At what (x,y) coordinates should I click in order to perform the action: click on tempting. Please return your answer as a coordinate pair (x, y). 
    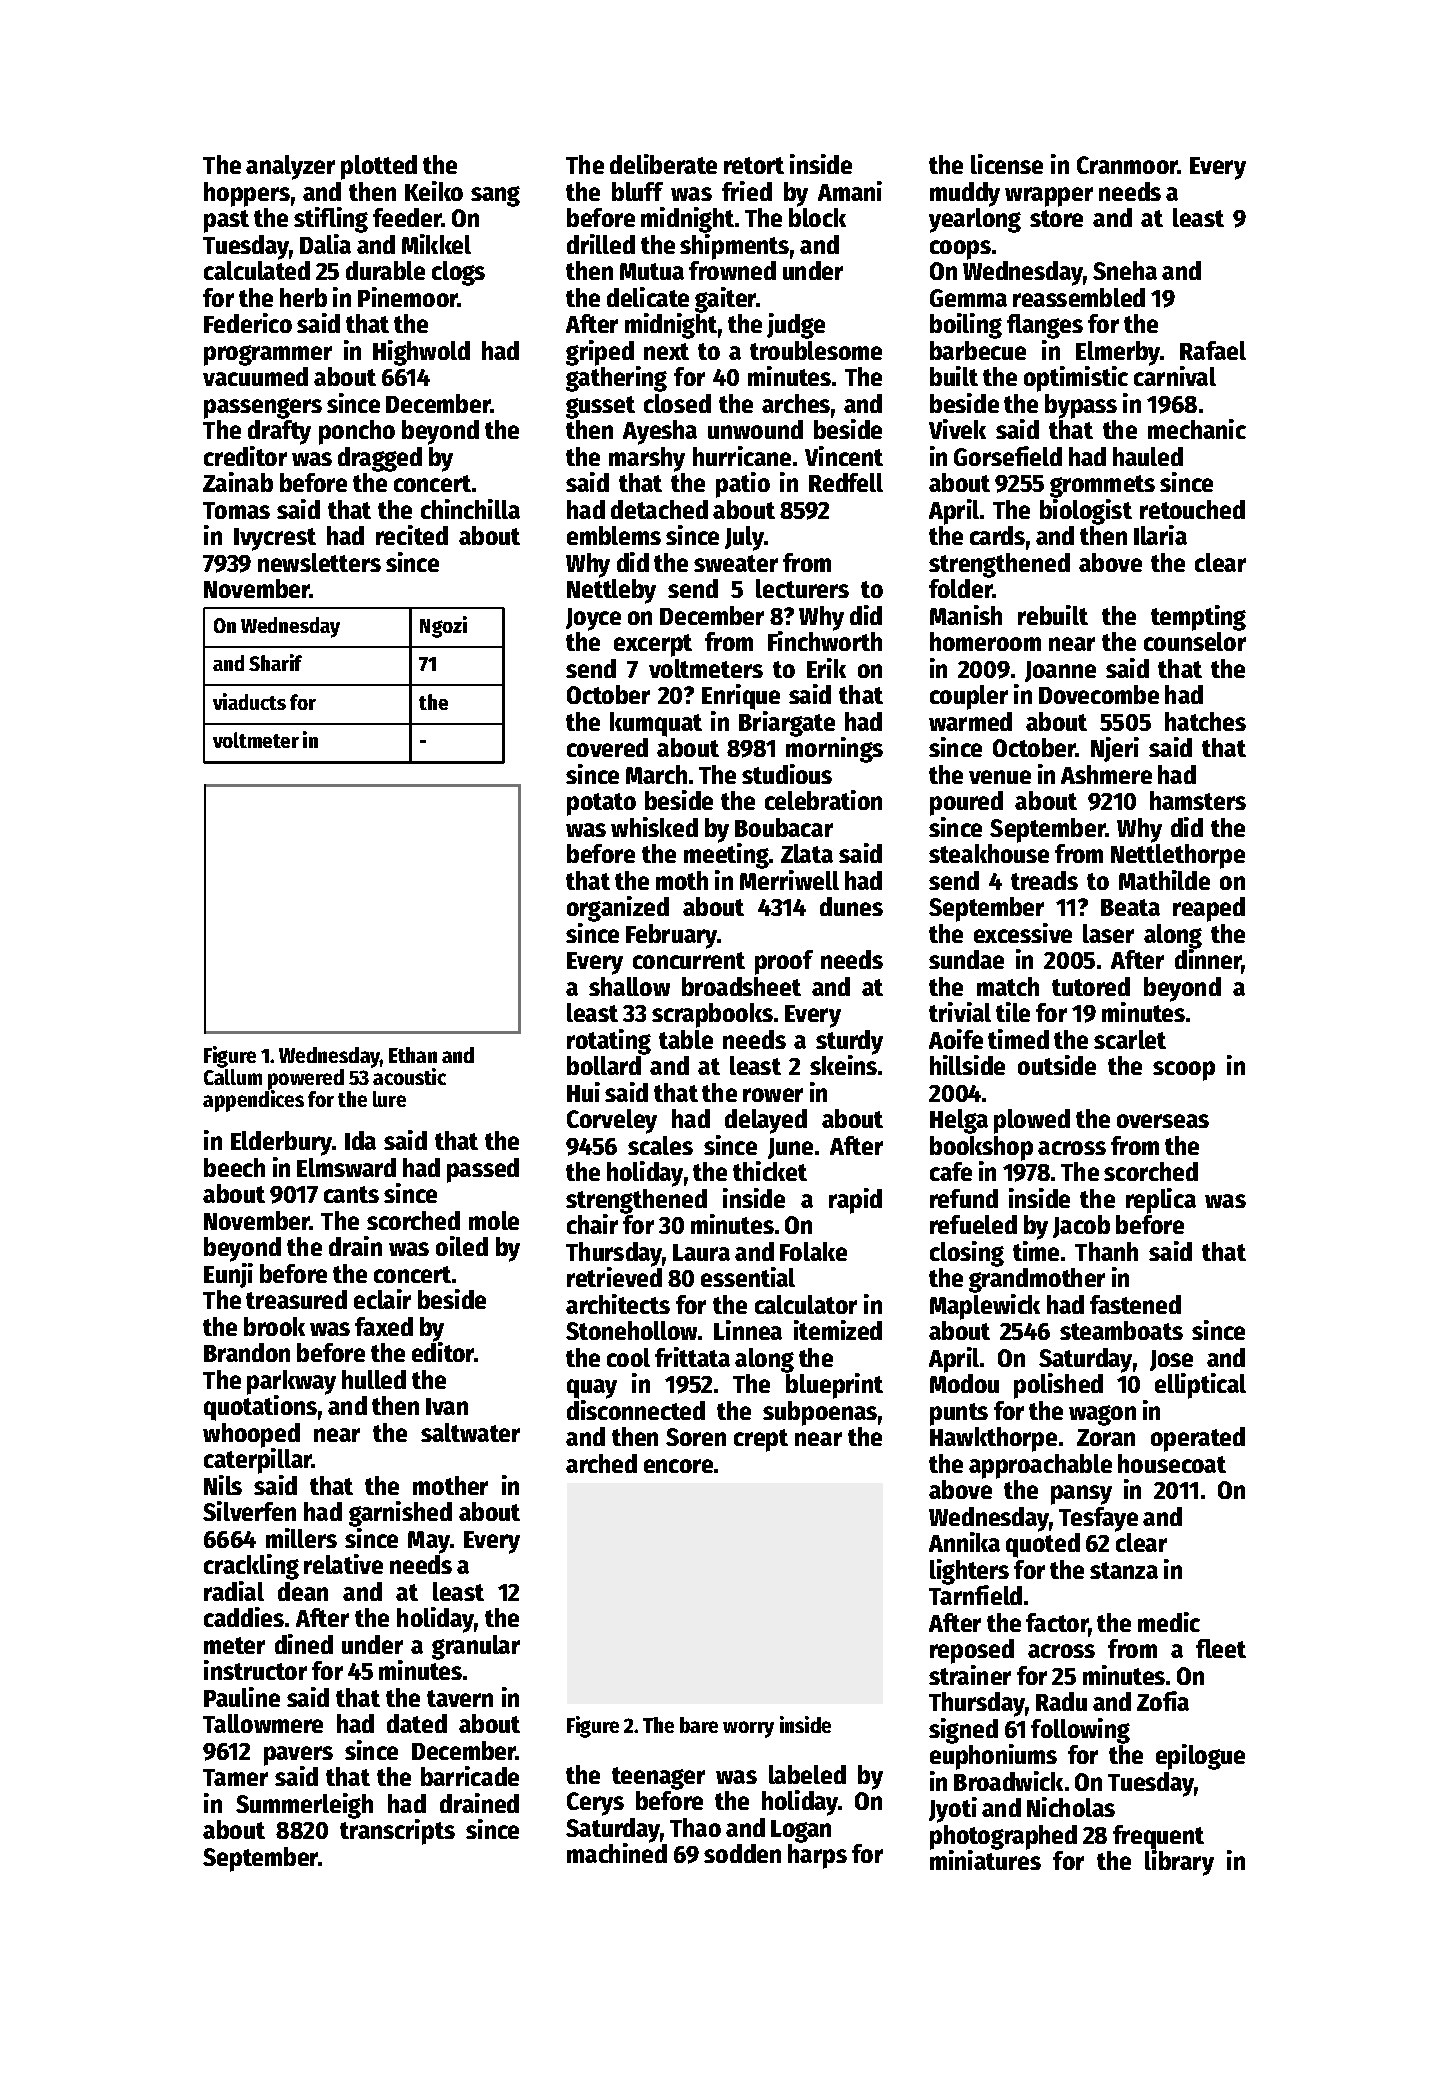
    Looking at the image, I should click on (1198, 618).
